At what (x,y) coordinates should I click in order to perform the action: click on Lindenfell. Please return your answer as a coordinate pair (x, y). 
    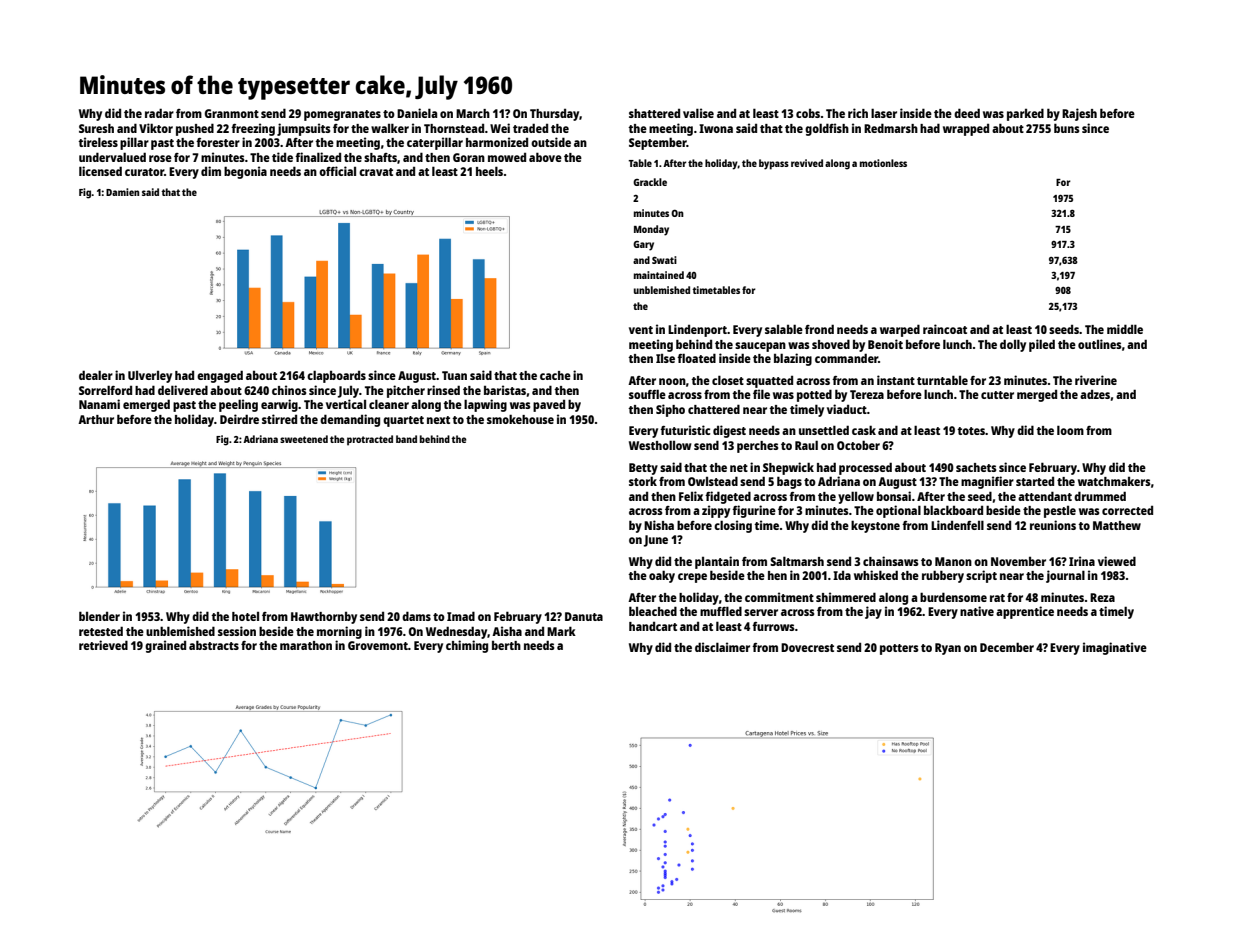
    Looking at the image, I should click on (957, 525).
